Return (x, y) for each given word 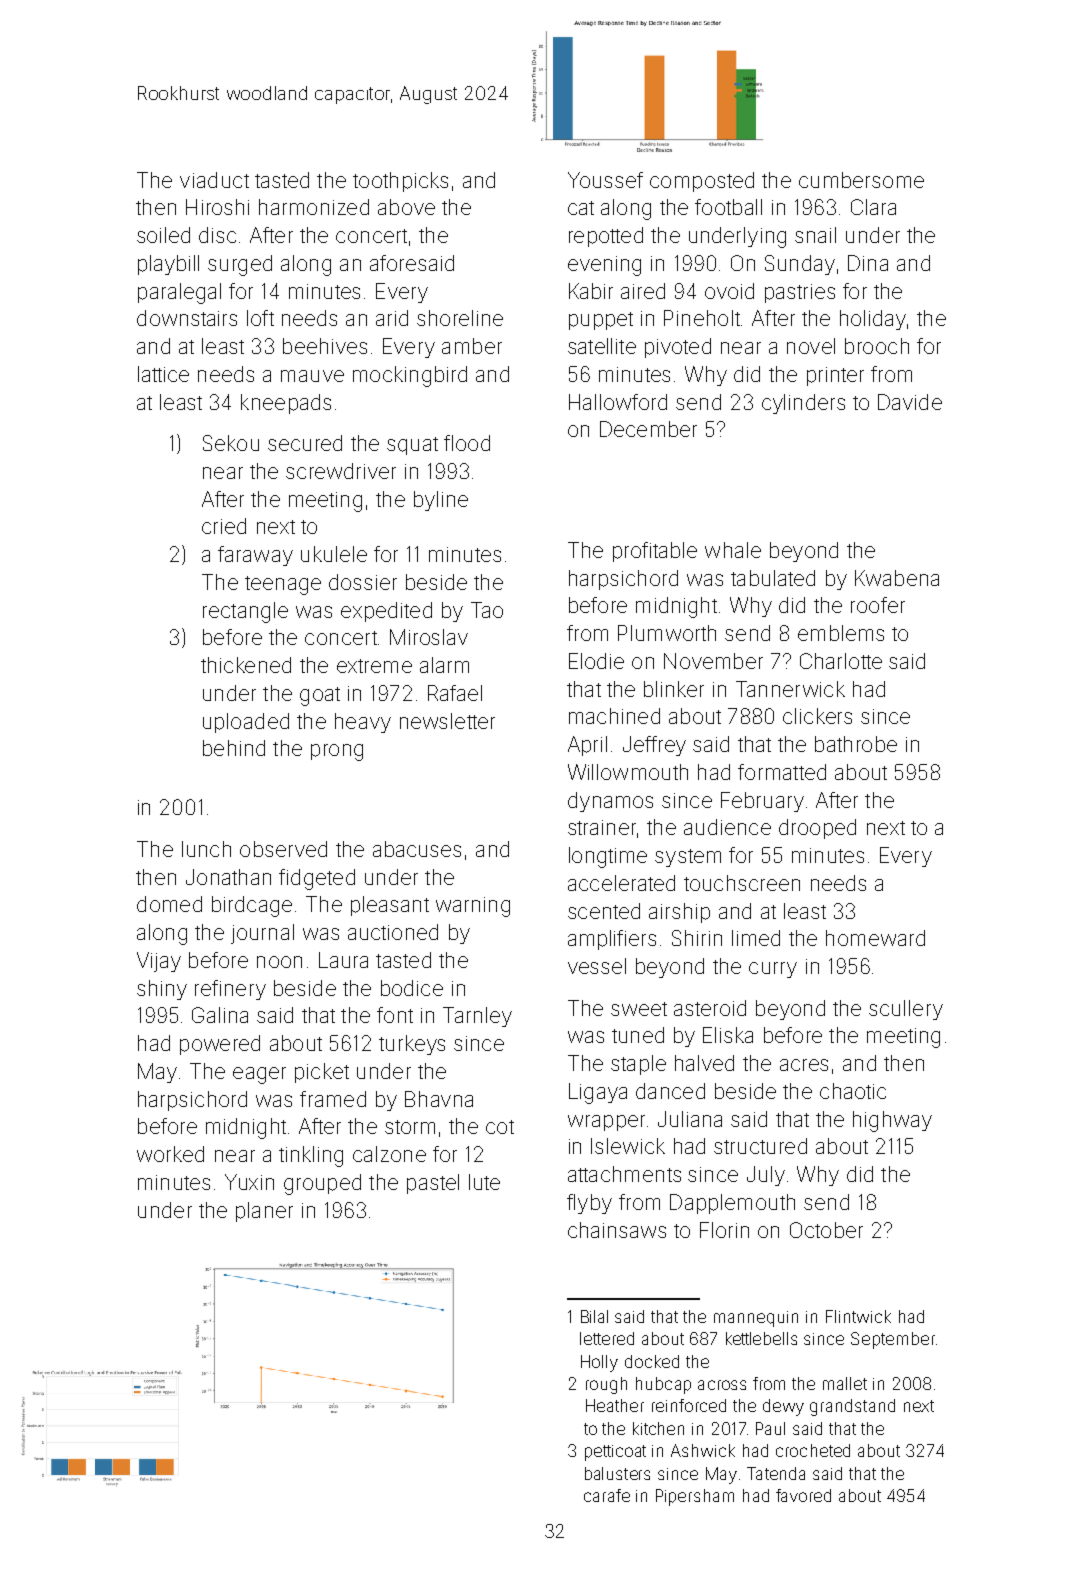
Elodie (596, 661)
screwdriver (341, 471)
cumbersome (861, 180)
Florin (724, 1230)
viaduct (214, 180)
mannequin (756, 1319)
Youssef (605, 180)
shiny (162, 990)
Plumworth (667, 633)
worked (170, 1154)
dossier (363, 582)
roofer (878, 605)
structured (760, 1146)
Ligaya (598, 1093)
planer (264, 1212)
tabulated (773, 578)
